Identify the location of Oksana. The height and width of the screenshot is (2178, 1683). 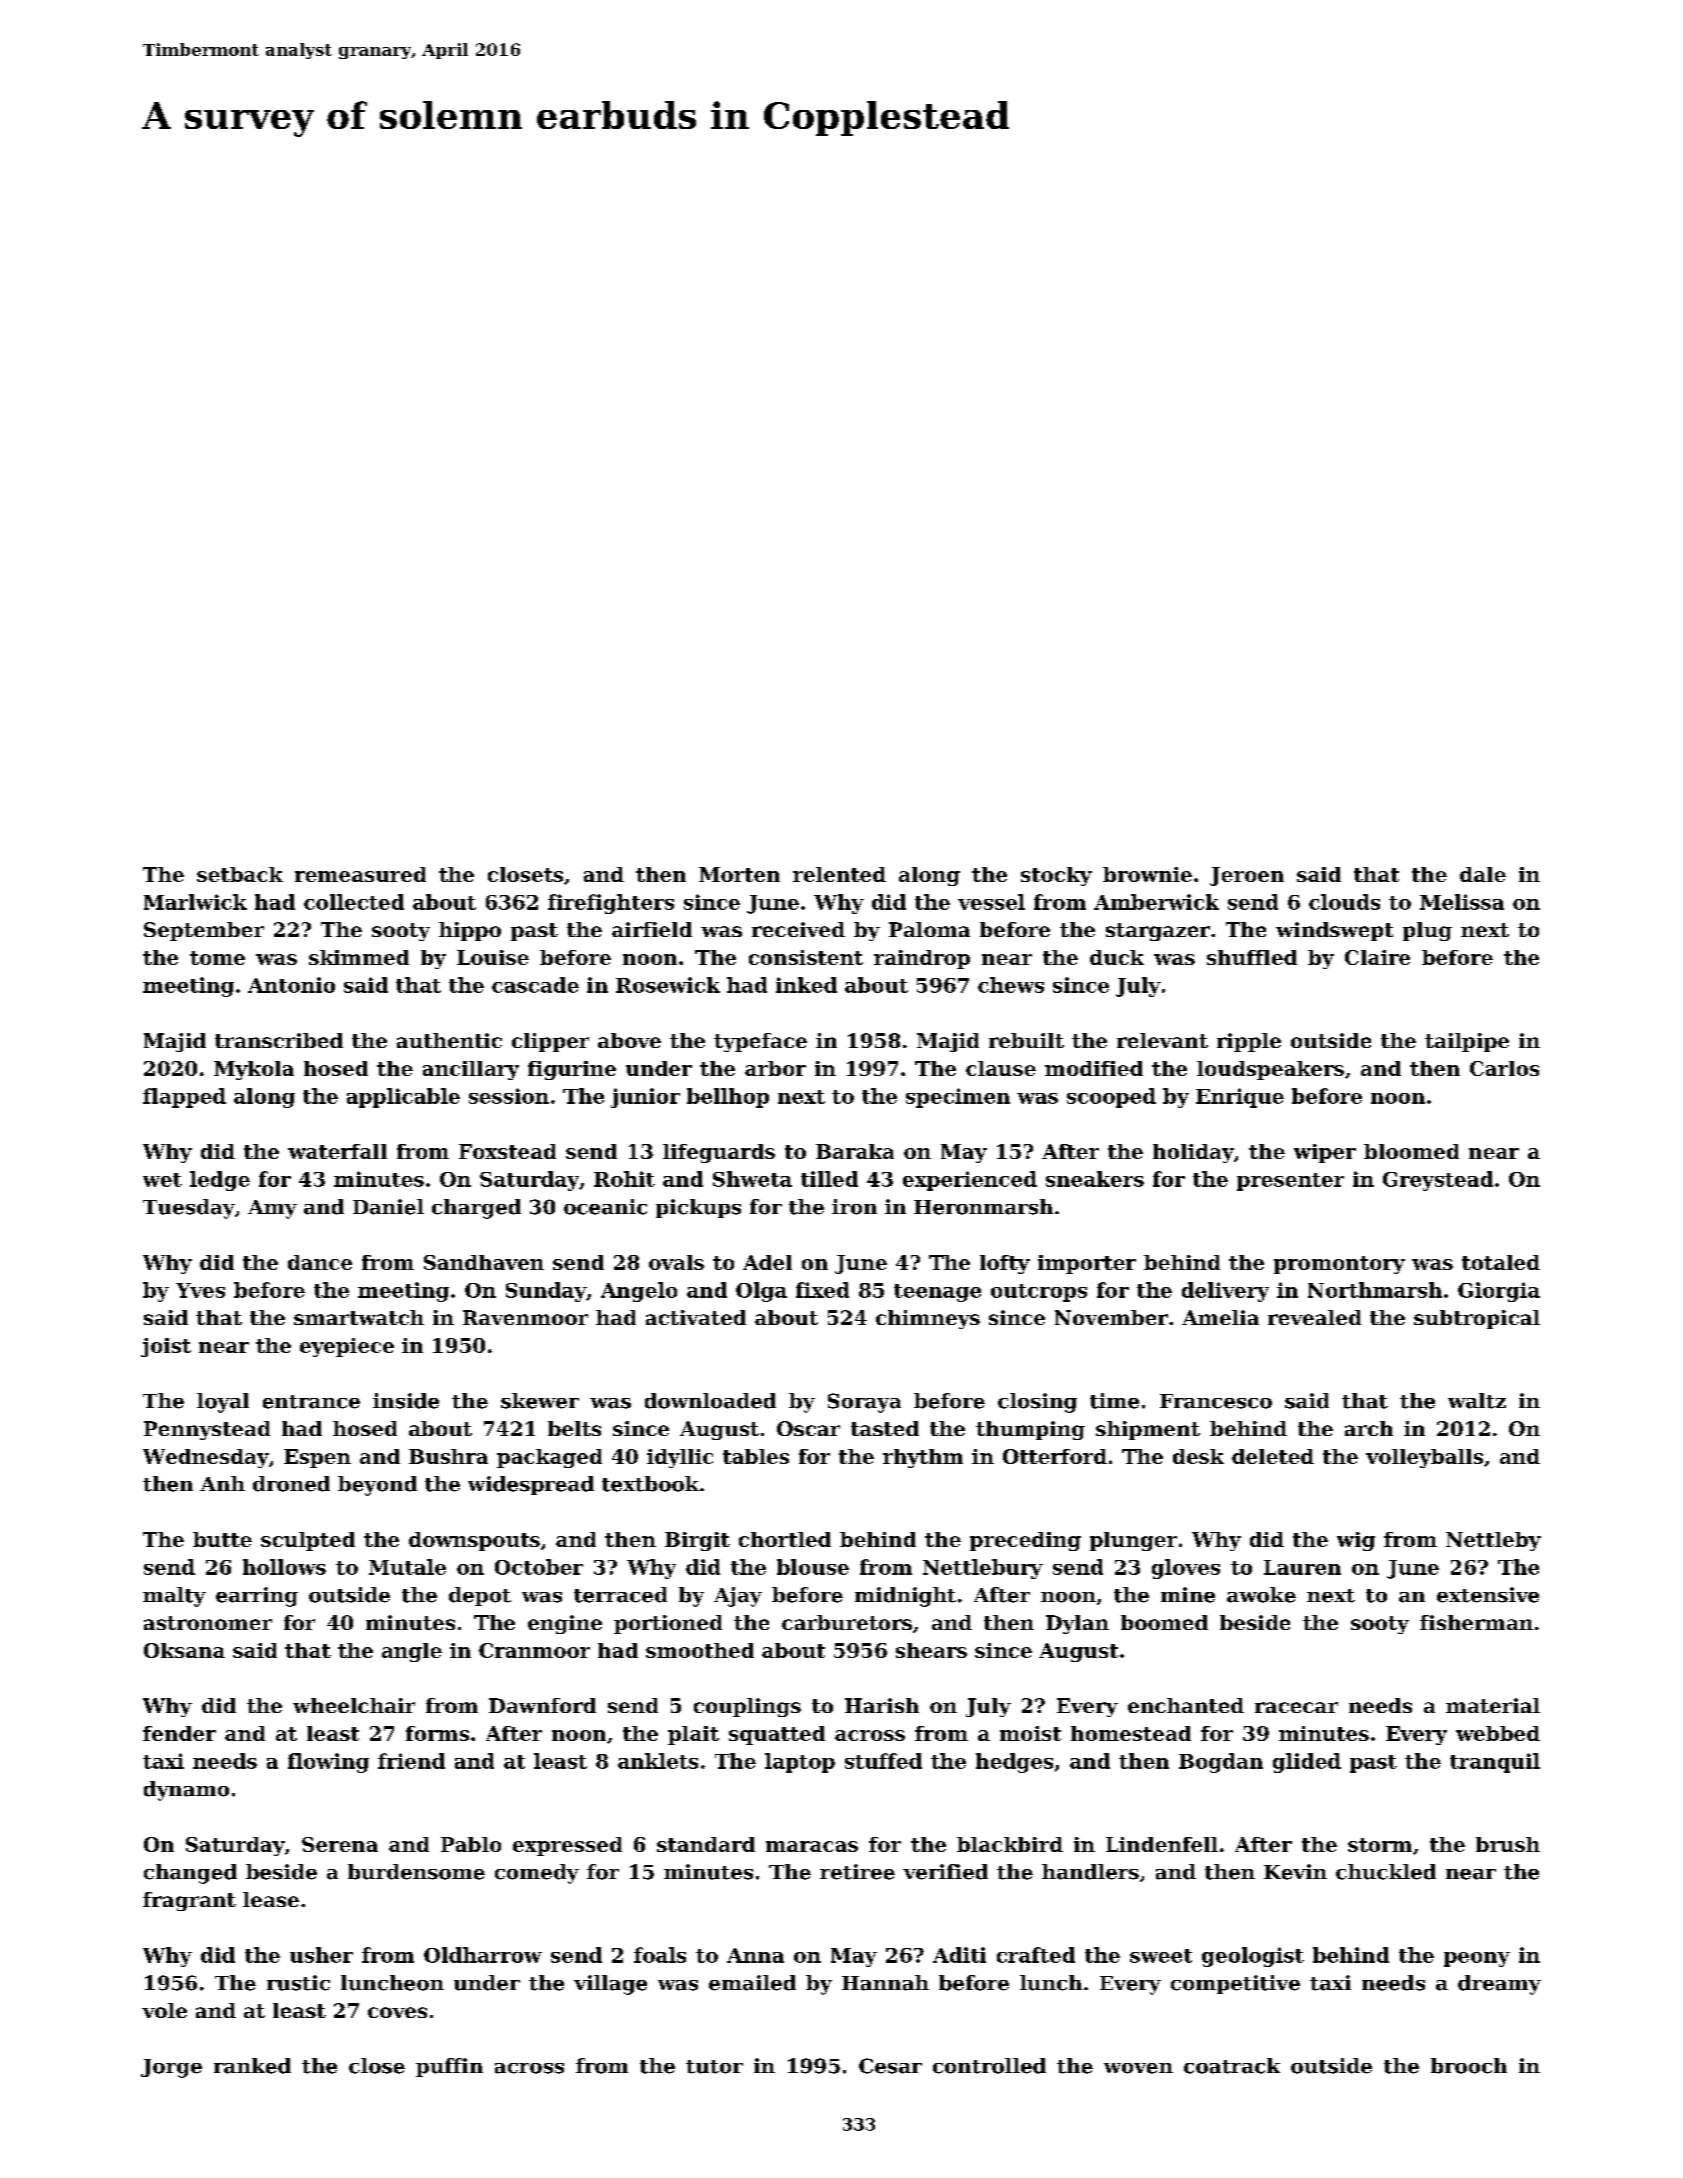
(184, 1650).
